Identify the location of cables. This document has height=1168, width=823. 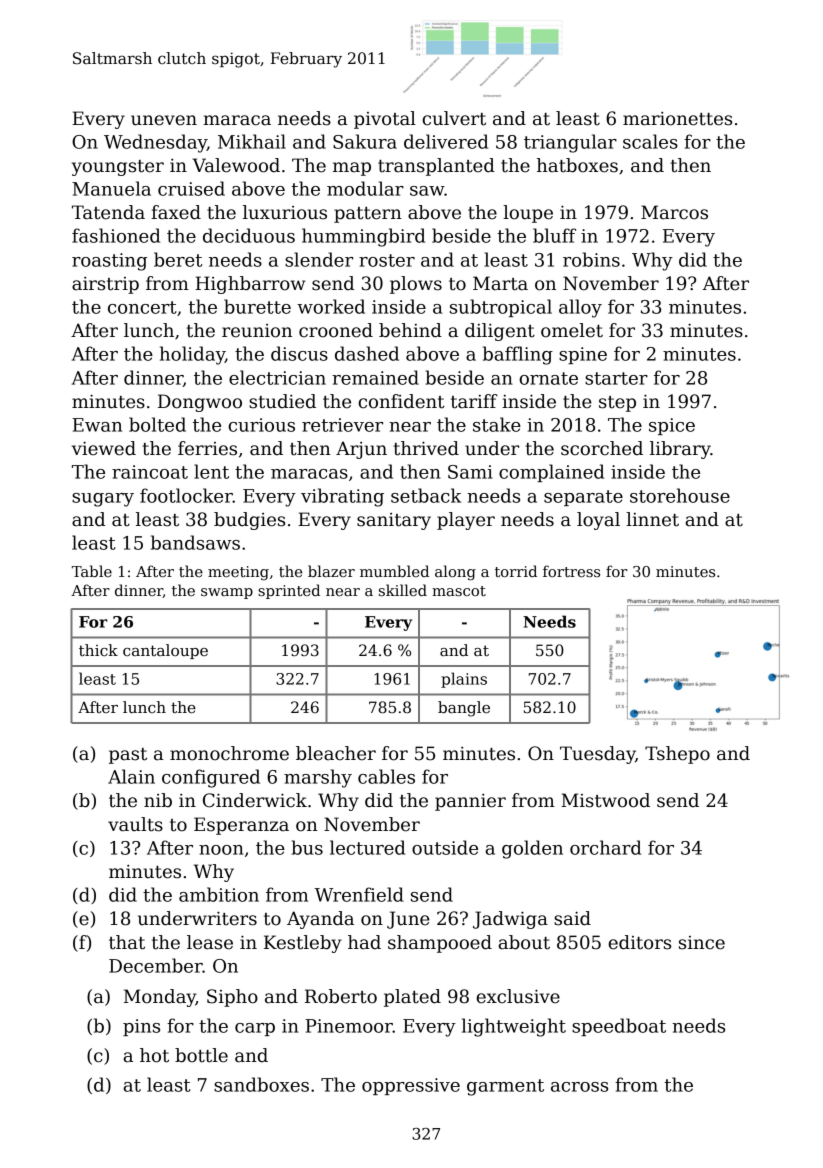
(386, 776).
